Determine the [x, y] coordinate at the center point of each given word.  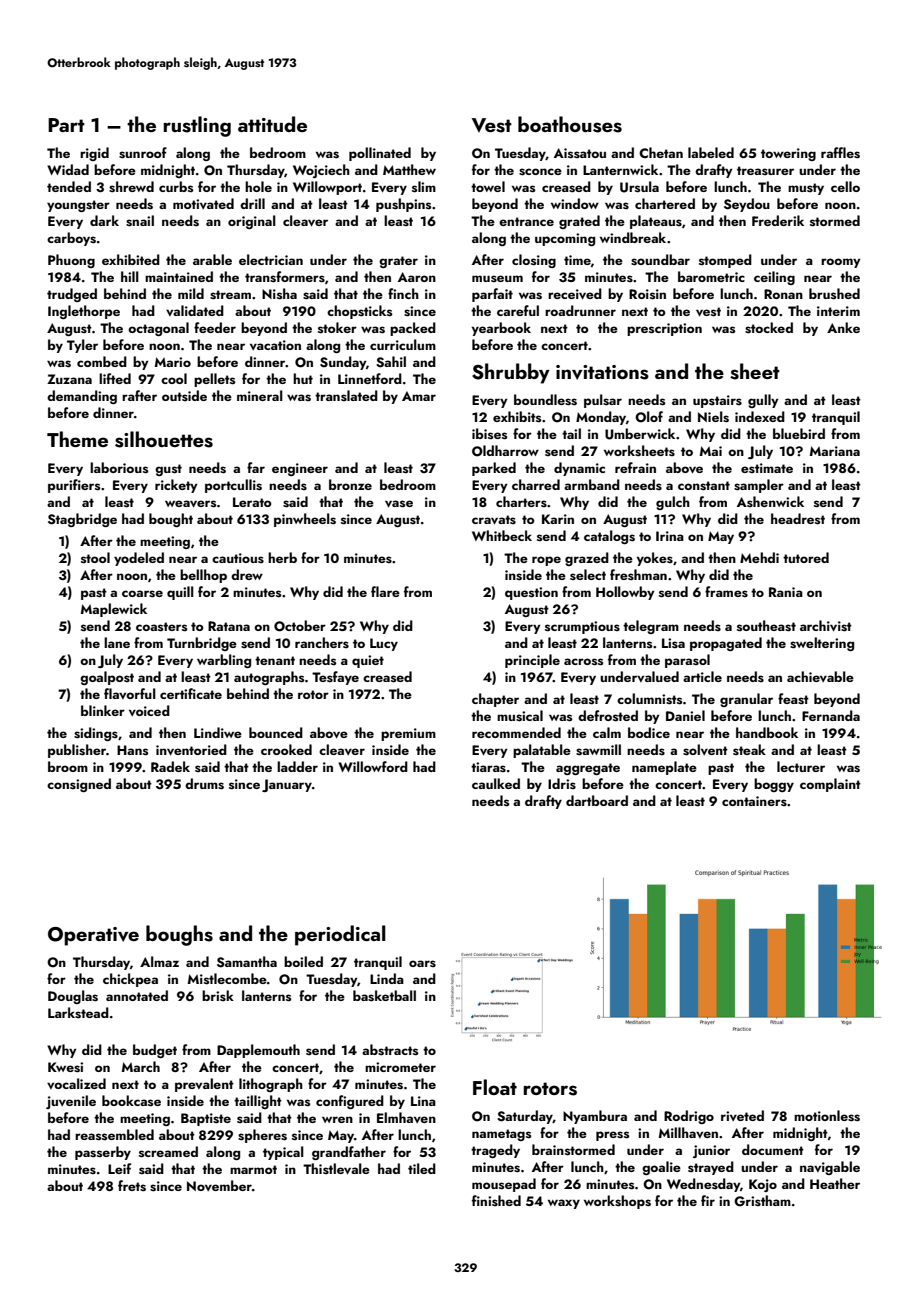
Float [495, 1087]
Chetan [661, 152]
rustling [197, 126]
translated [346, 395]
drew [247, 574]
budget [155, 1051]
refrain [635, 467]
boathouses [570, 124]
